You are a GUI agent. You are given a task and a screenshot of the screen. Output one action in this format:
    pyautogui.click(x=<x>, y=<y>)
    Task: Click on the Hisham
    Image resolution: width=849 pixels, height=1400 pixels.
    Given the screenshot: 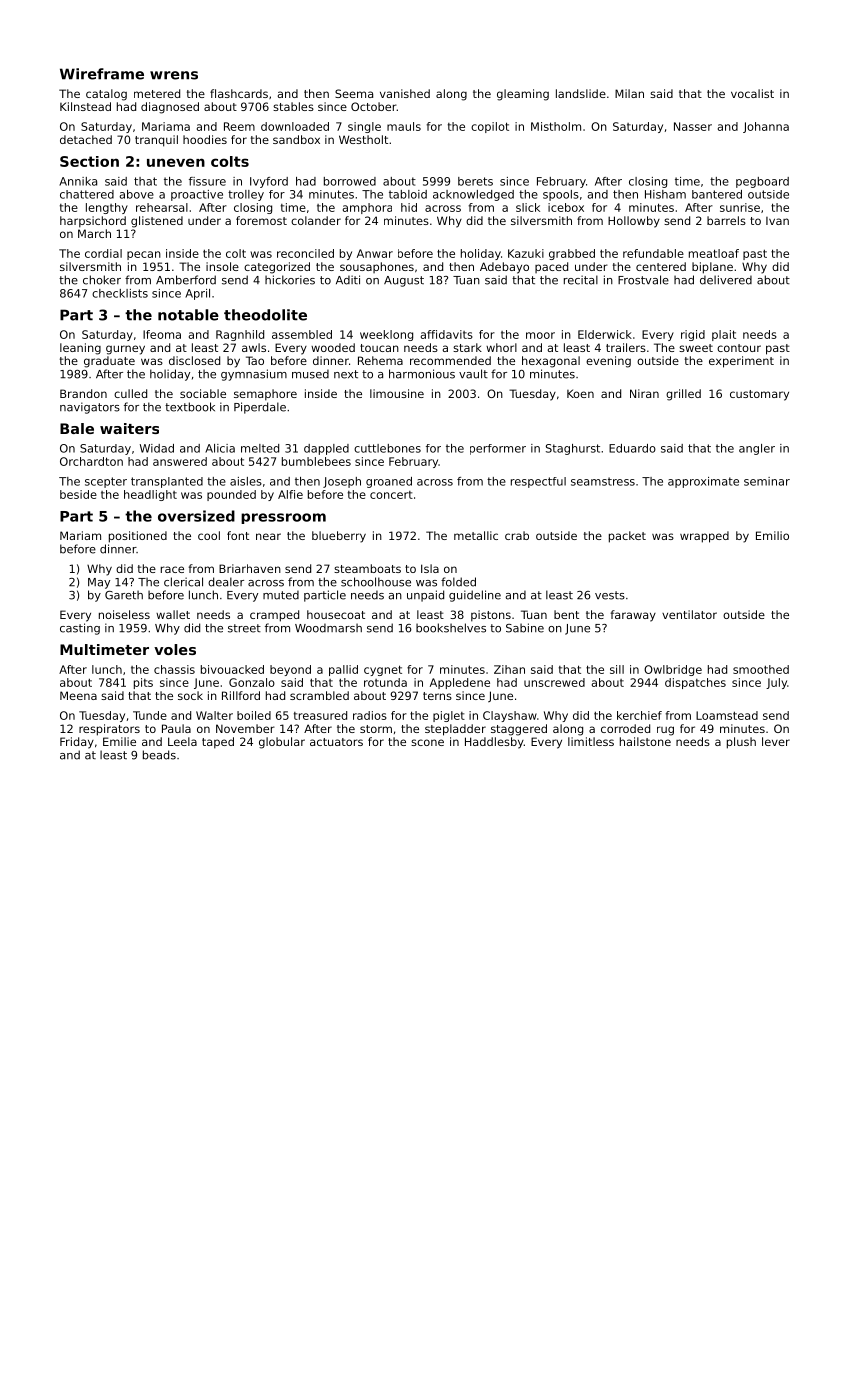 What is the action you would take?
    pyautogui.click(x=665, y=194)
